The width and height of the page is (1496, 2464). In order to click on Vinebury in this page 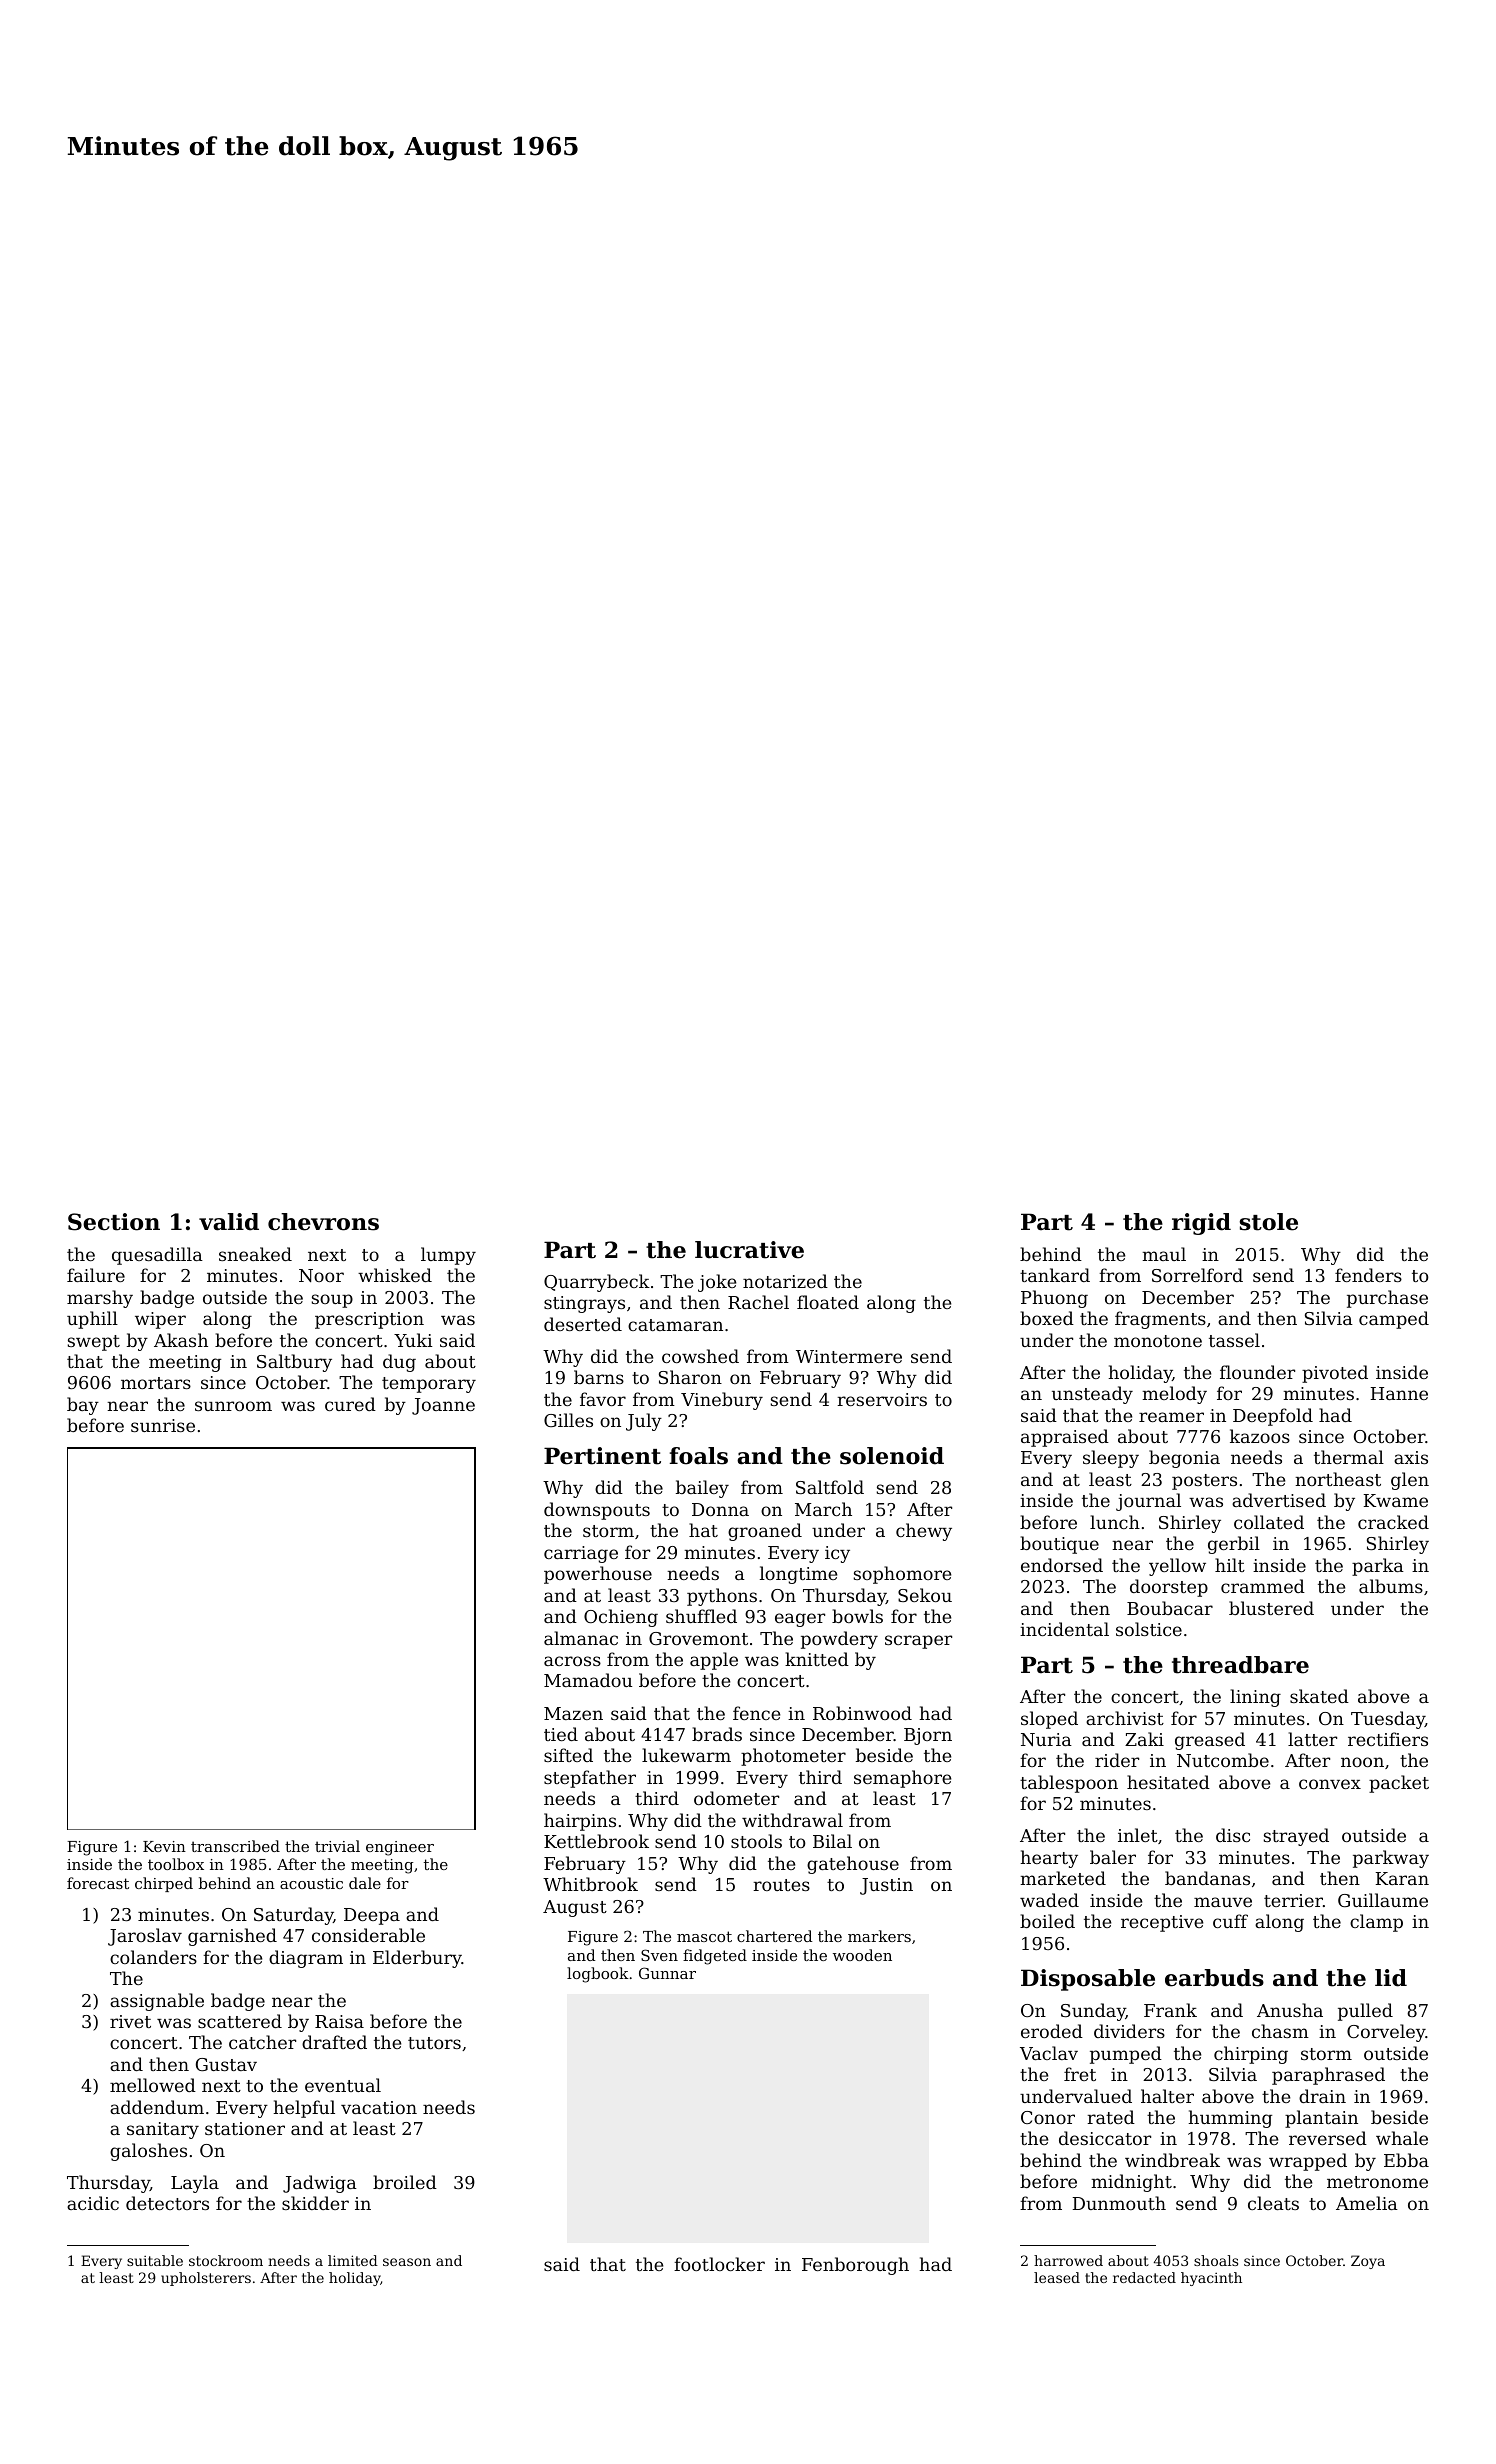, I will do `click(722, 1401)`.
